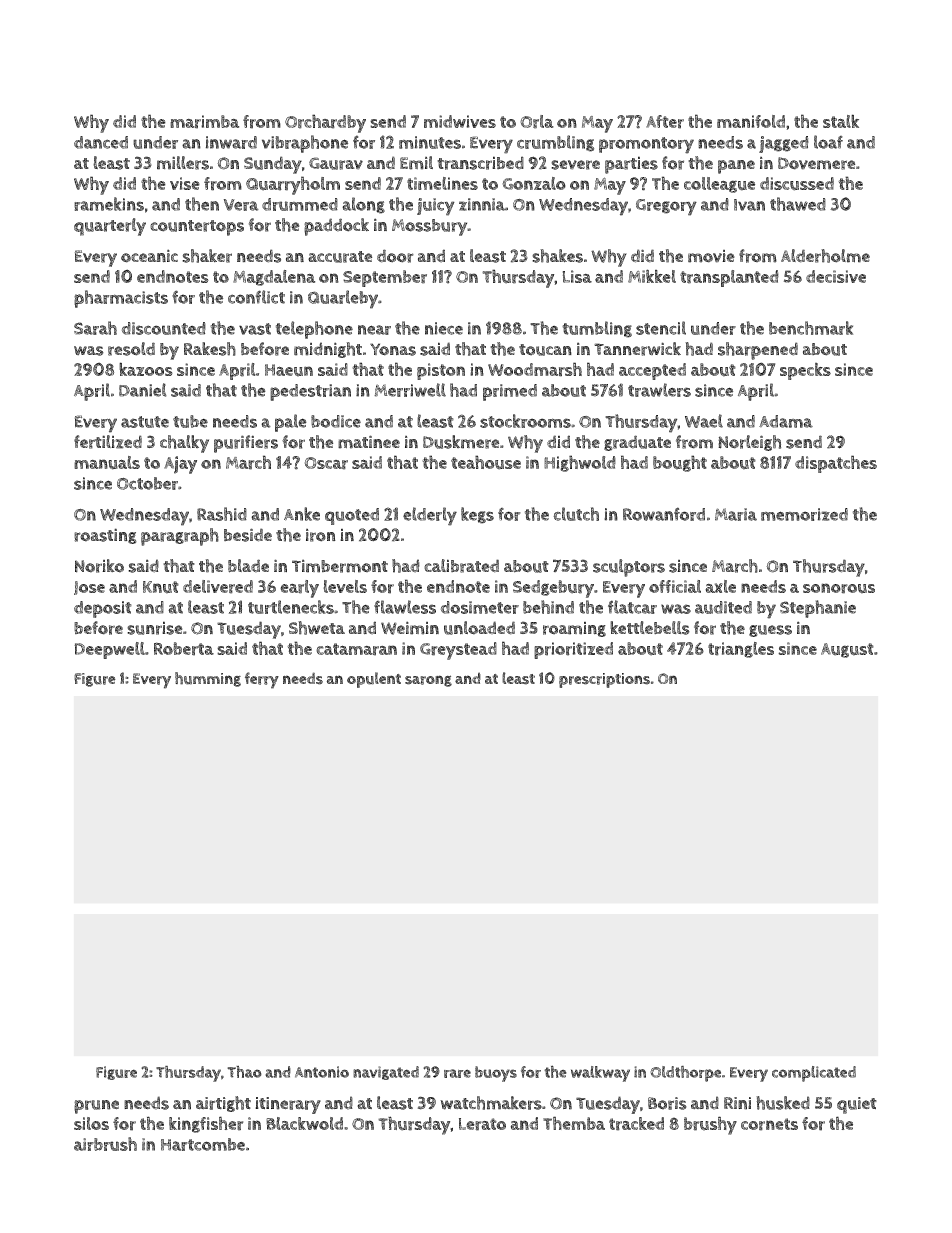 Image resolution: width=952 pixels, height=1233 pixels. I want to click on stalk, so click(841, 121).
